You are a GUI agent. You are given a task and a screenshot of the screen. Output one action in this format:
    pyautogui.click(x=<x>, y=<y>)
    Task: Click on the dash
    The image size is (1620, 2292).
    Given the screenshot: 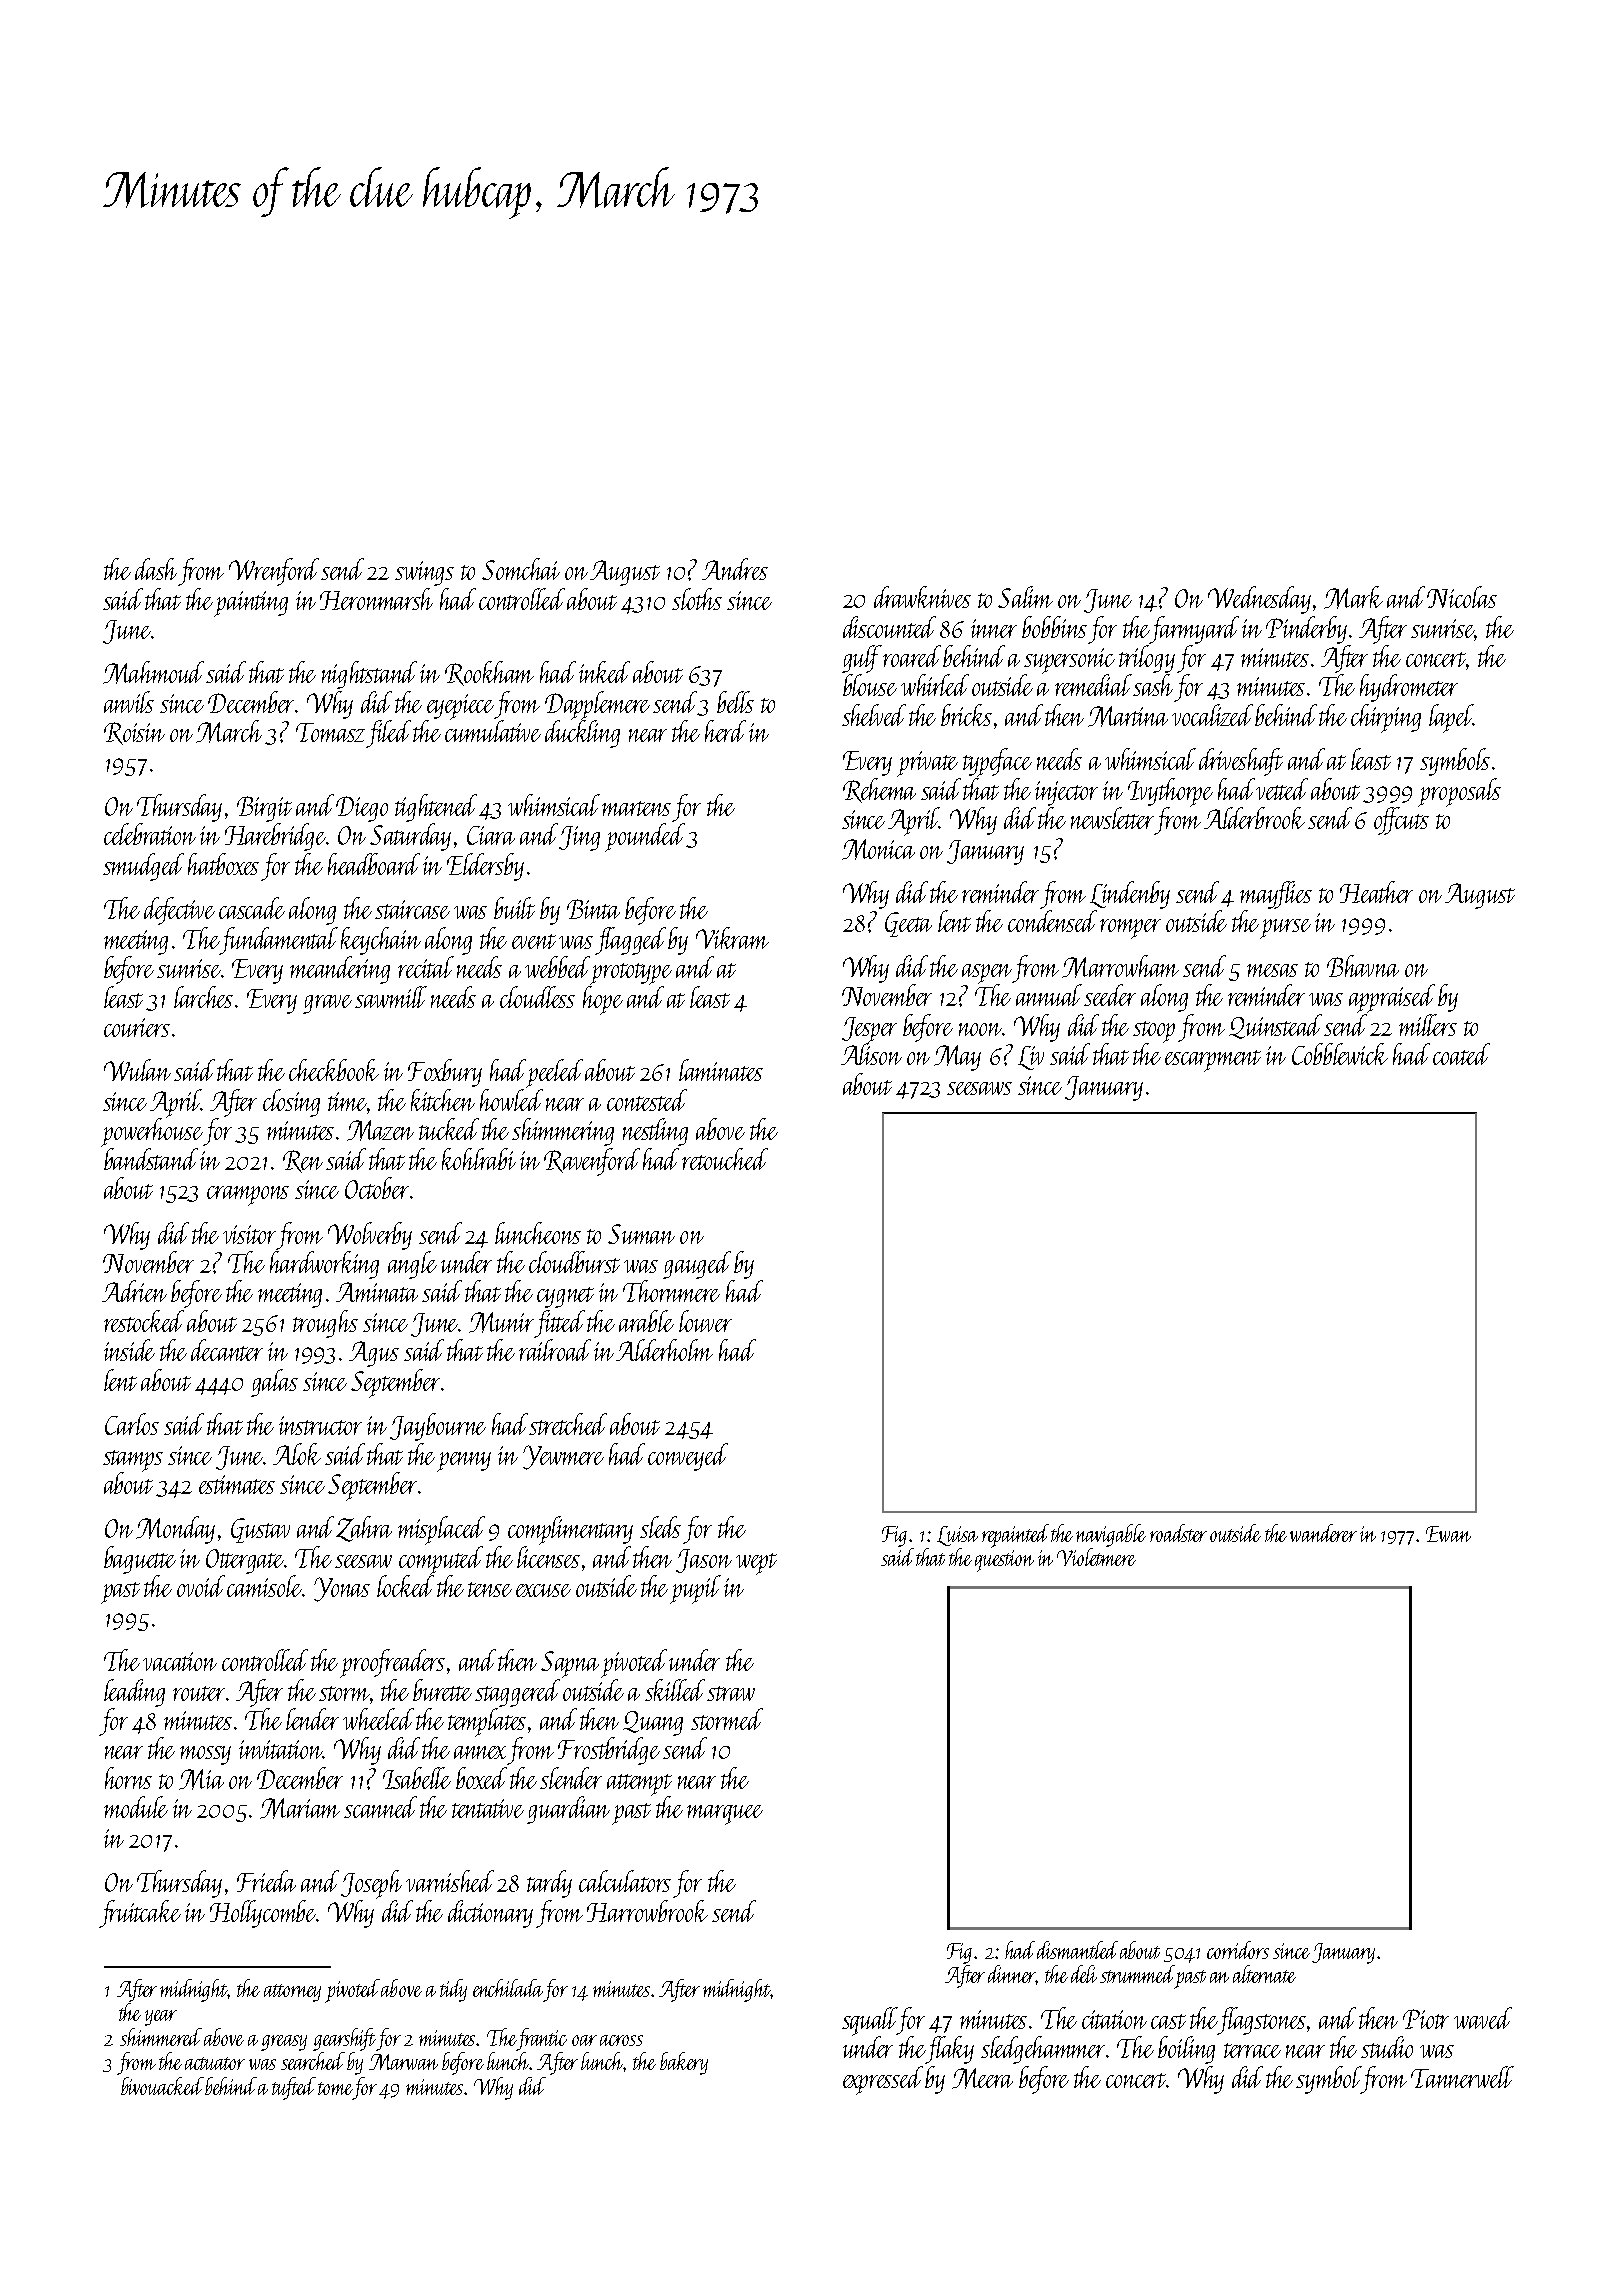 What is the action you would take?
    pyautogui.click(x=156, y=569)
